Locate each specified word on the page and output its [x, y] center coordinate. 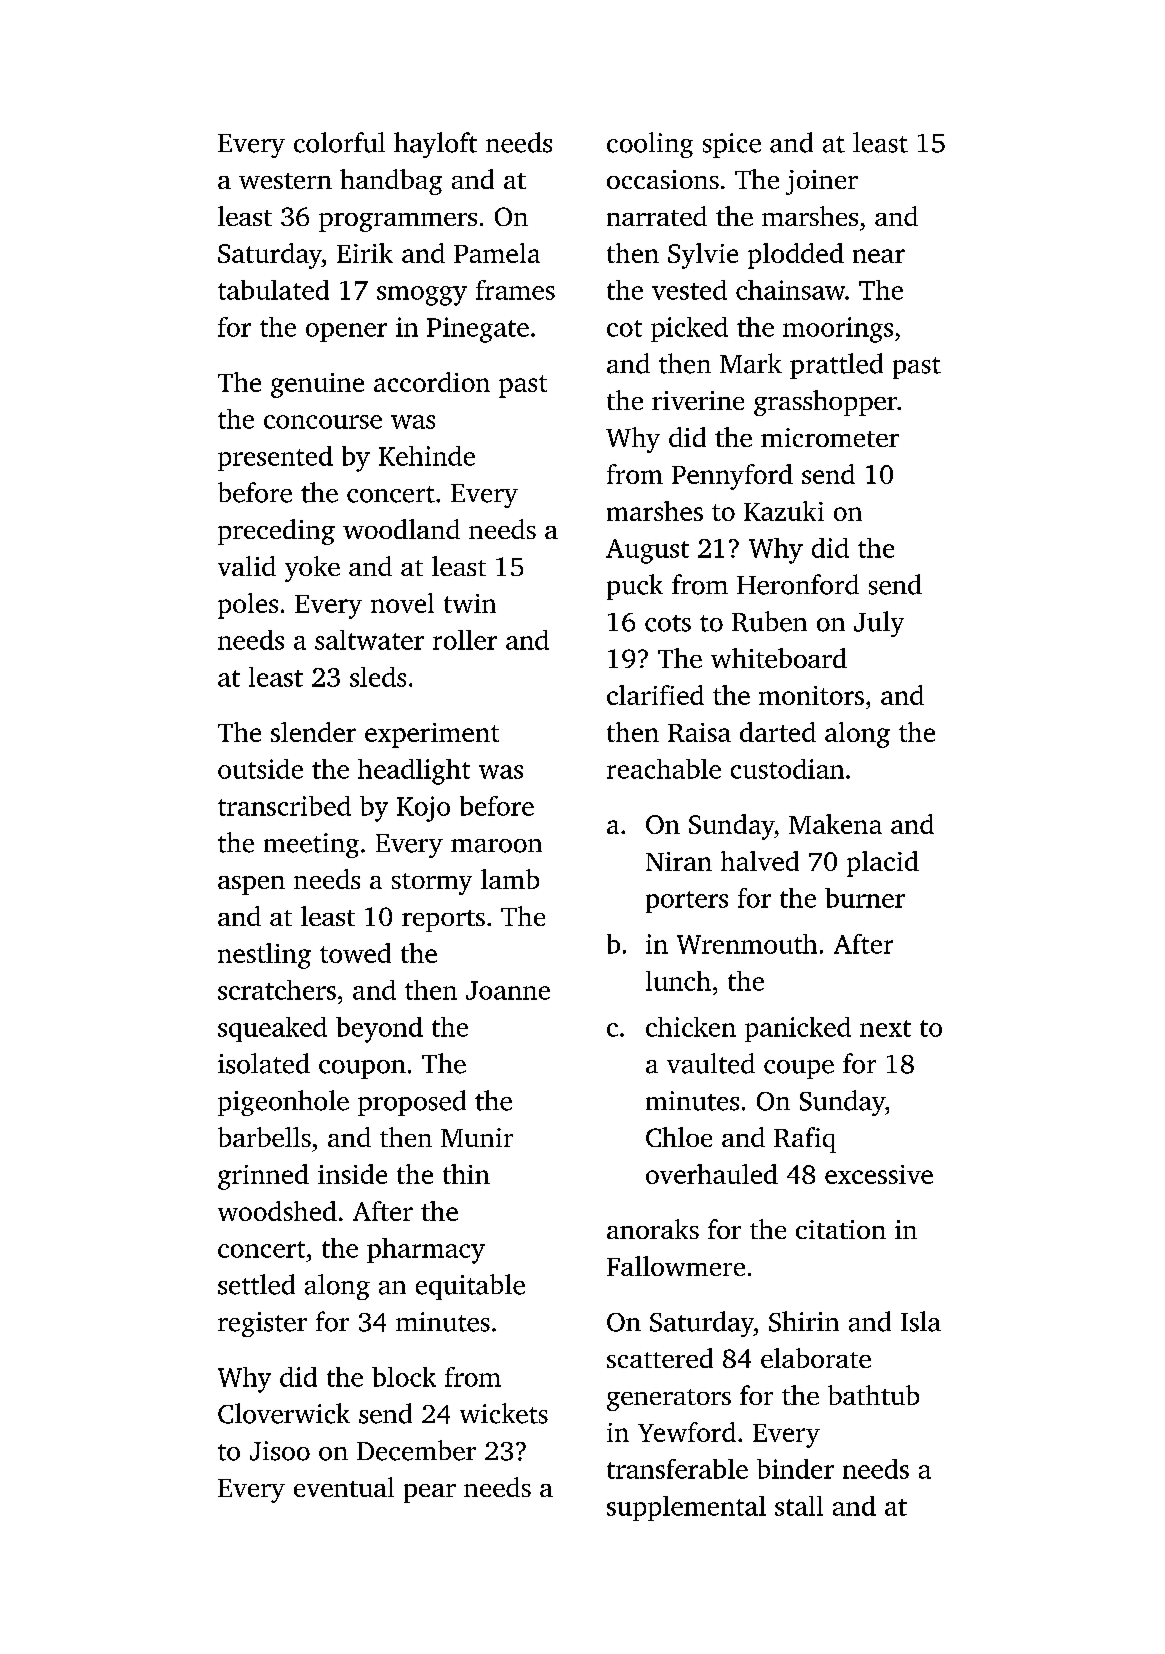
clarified [655, 695]
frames [515, 290]
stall [799, 1506]
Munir [477, 1137]
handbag [391, 182]
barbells [264, 1137]
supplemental [686, 1508]
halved [760, 861]
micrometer [830, 437]
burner [865, 898]
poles [248, 606]
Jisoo [280, 1451]
